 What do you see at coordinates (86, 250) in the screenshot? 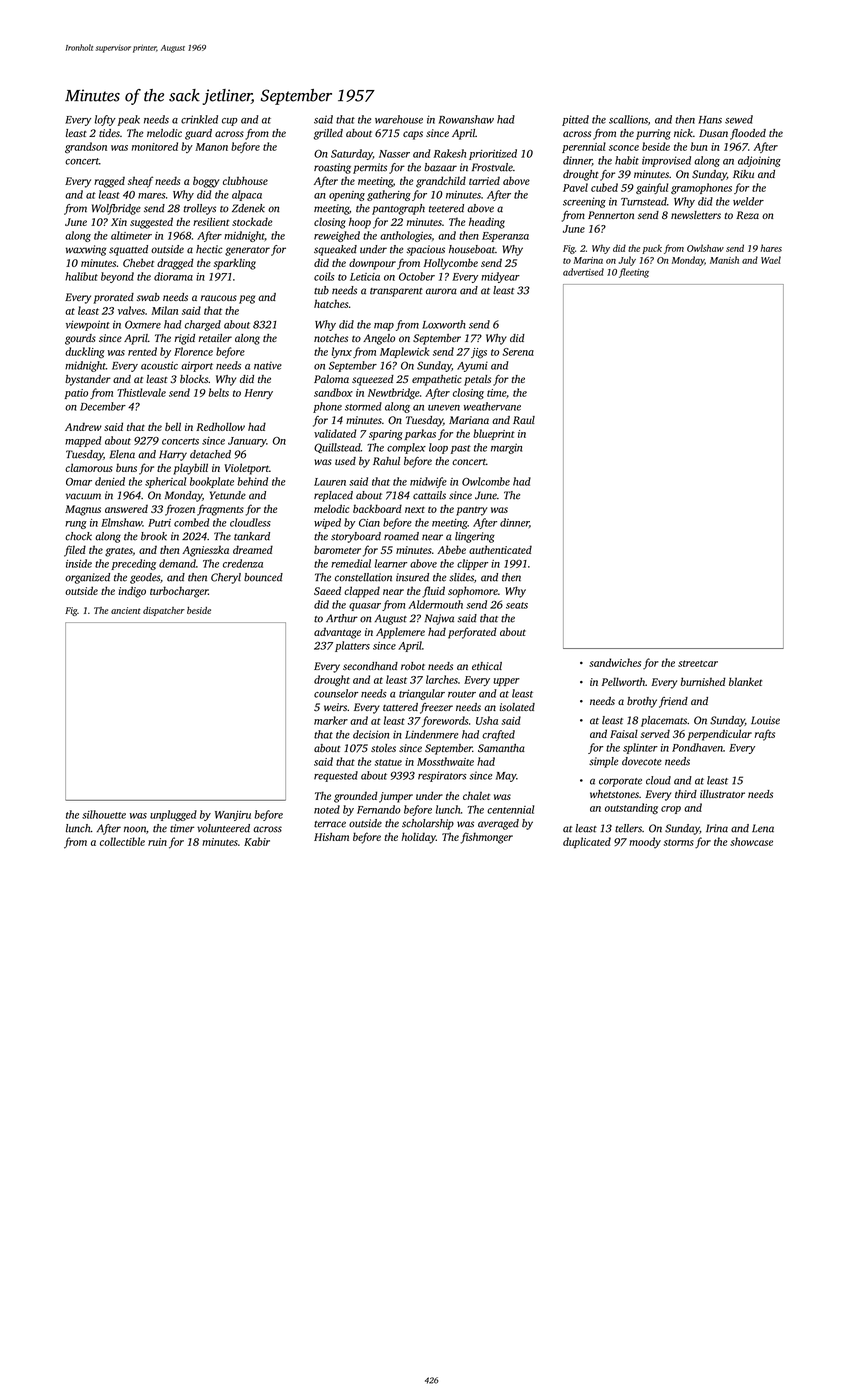
I see `waxwing` at bounding box center [86, 250].
